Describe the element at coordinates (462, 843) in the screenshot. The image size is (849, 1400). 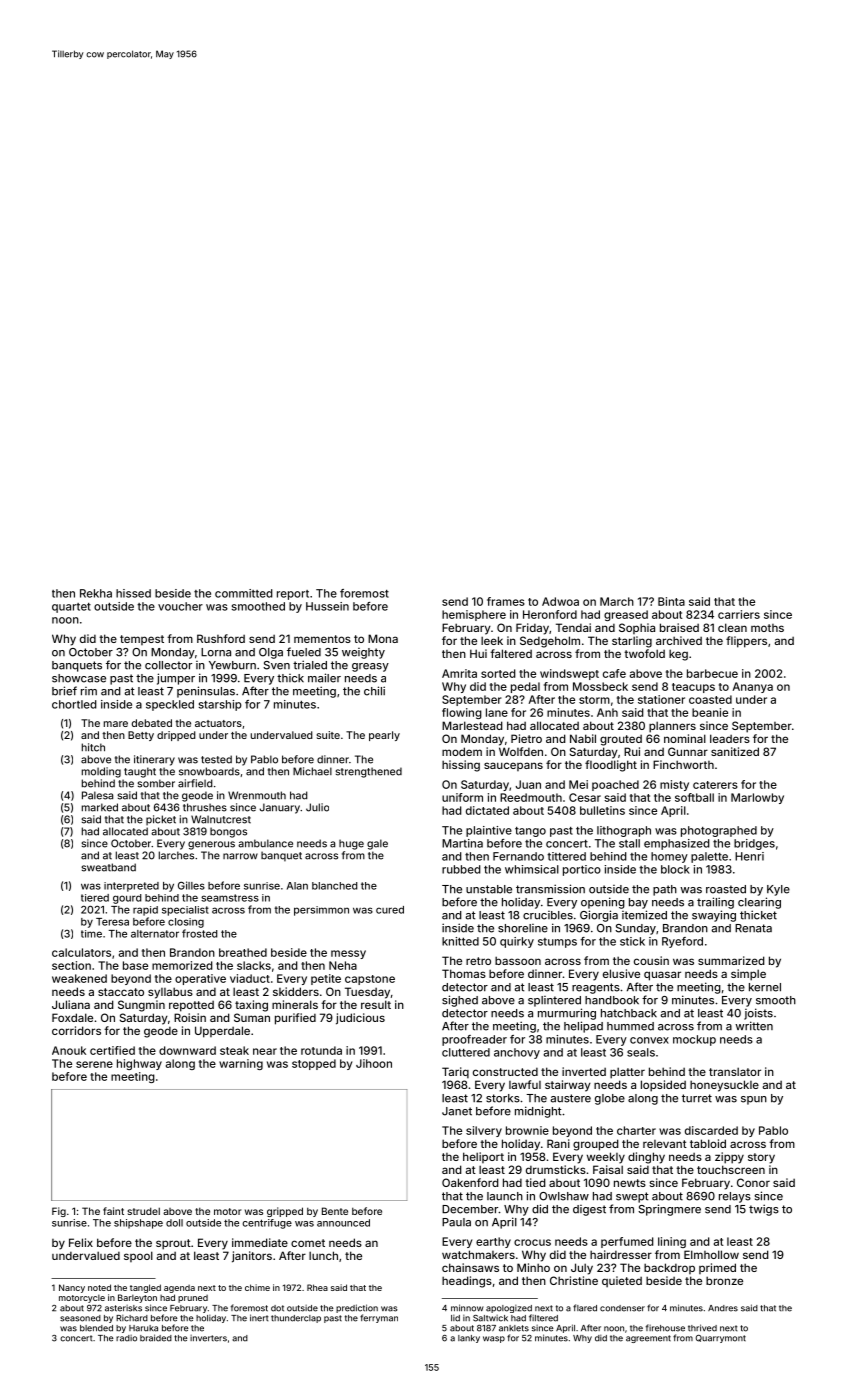
I see `Martina` at that location.
